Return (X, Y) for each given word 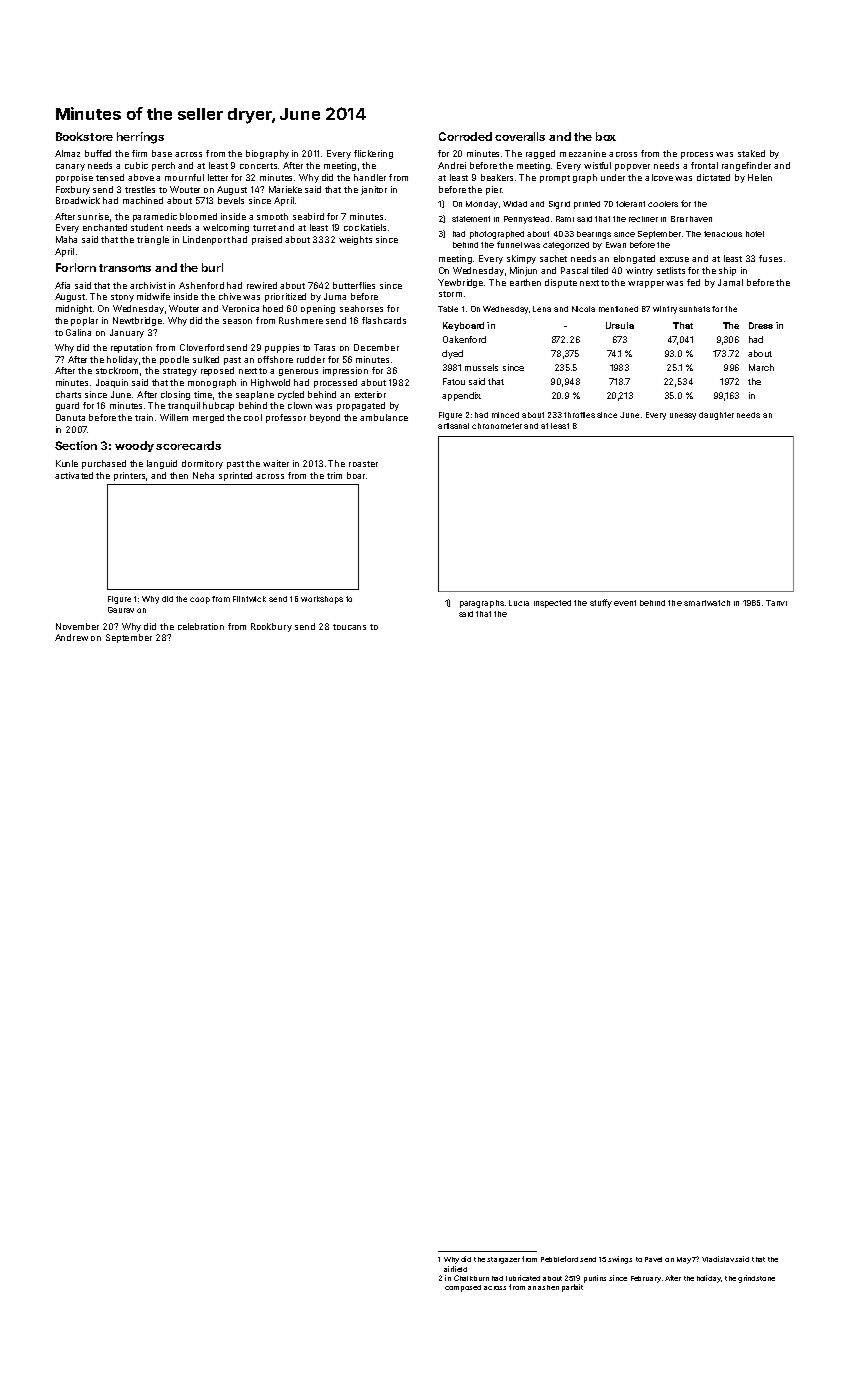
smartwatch (707, 603)
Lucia (519, 603)
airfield (455, 1269)
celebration (201, 626)
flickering (373, 154)
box (606, 136)
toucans (349, 627)
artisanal (453, 426)
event (625, 603)
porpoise (74, 178)
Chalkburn (471, 1278)
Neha (203, 475)
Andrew (71, 637)
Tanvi (776, 603)
